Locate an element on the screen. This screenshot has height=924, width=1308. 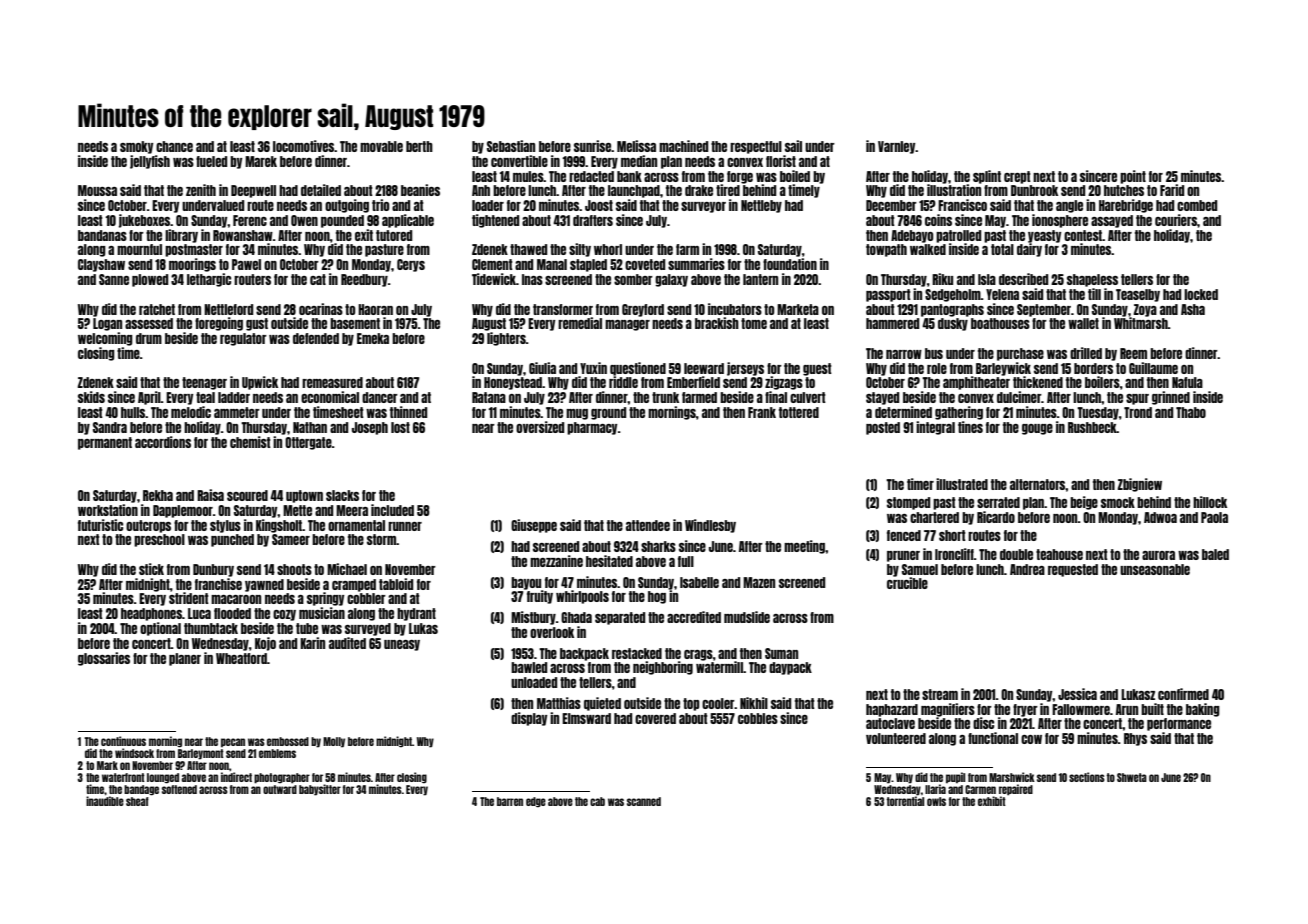
bandage is located at coordinates (141, 790).
